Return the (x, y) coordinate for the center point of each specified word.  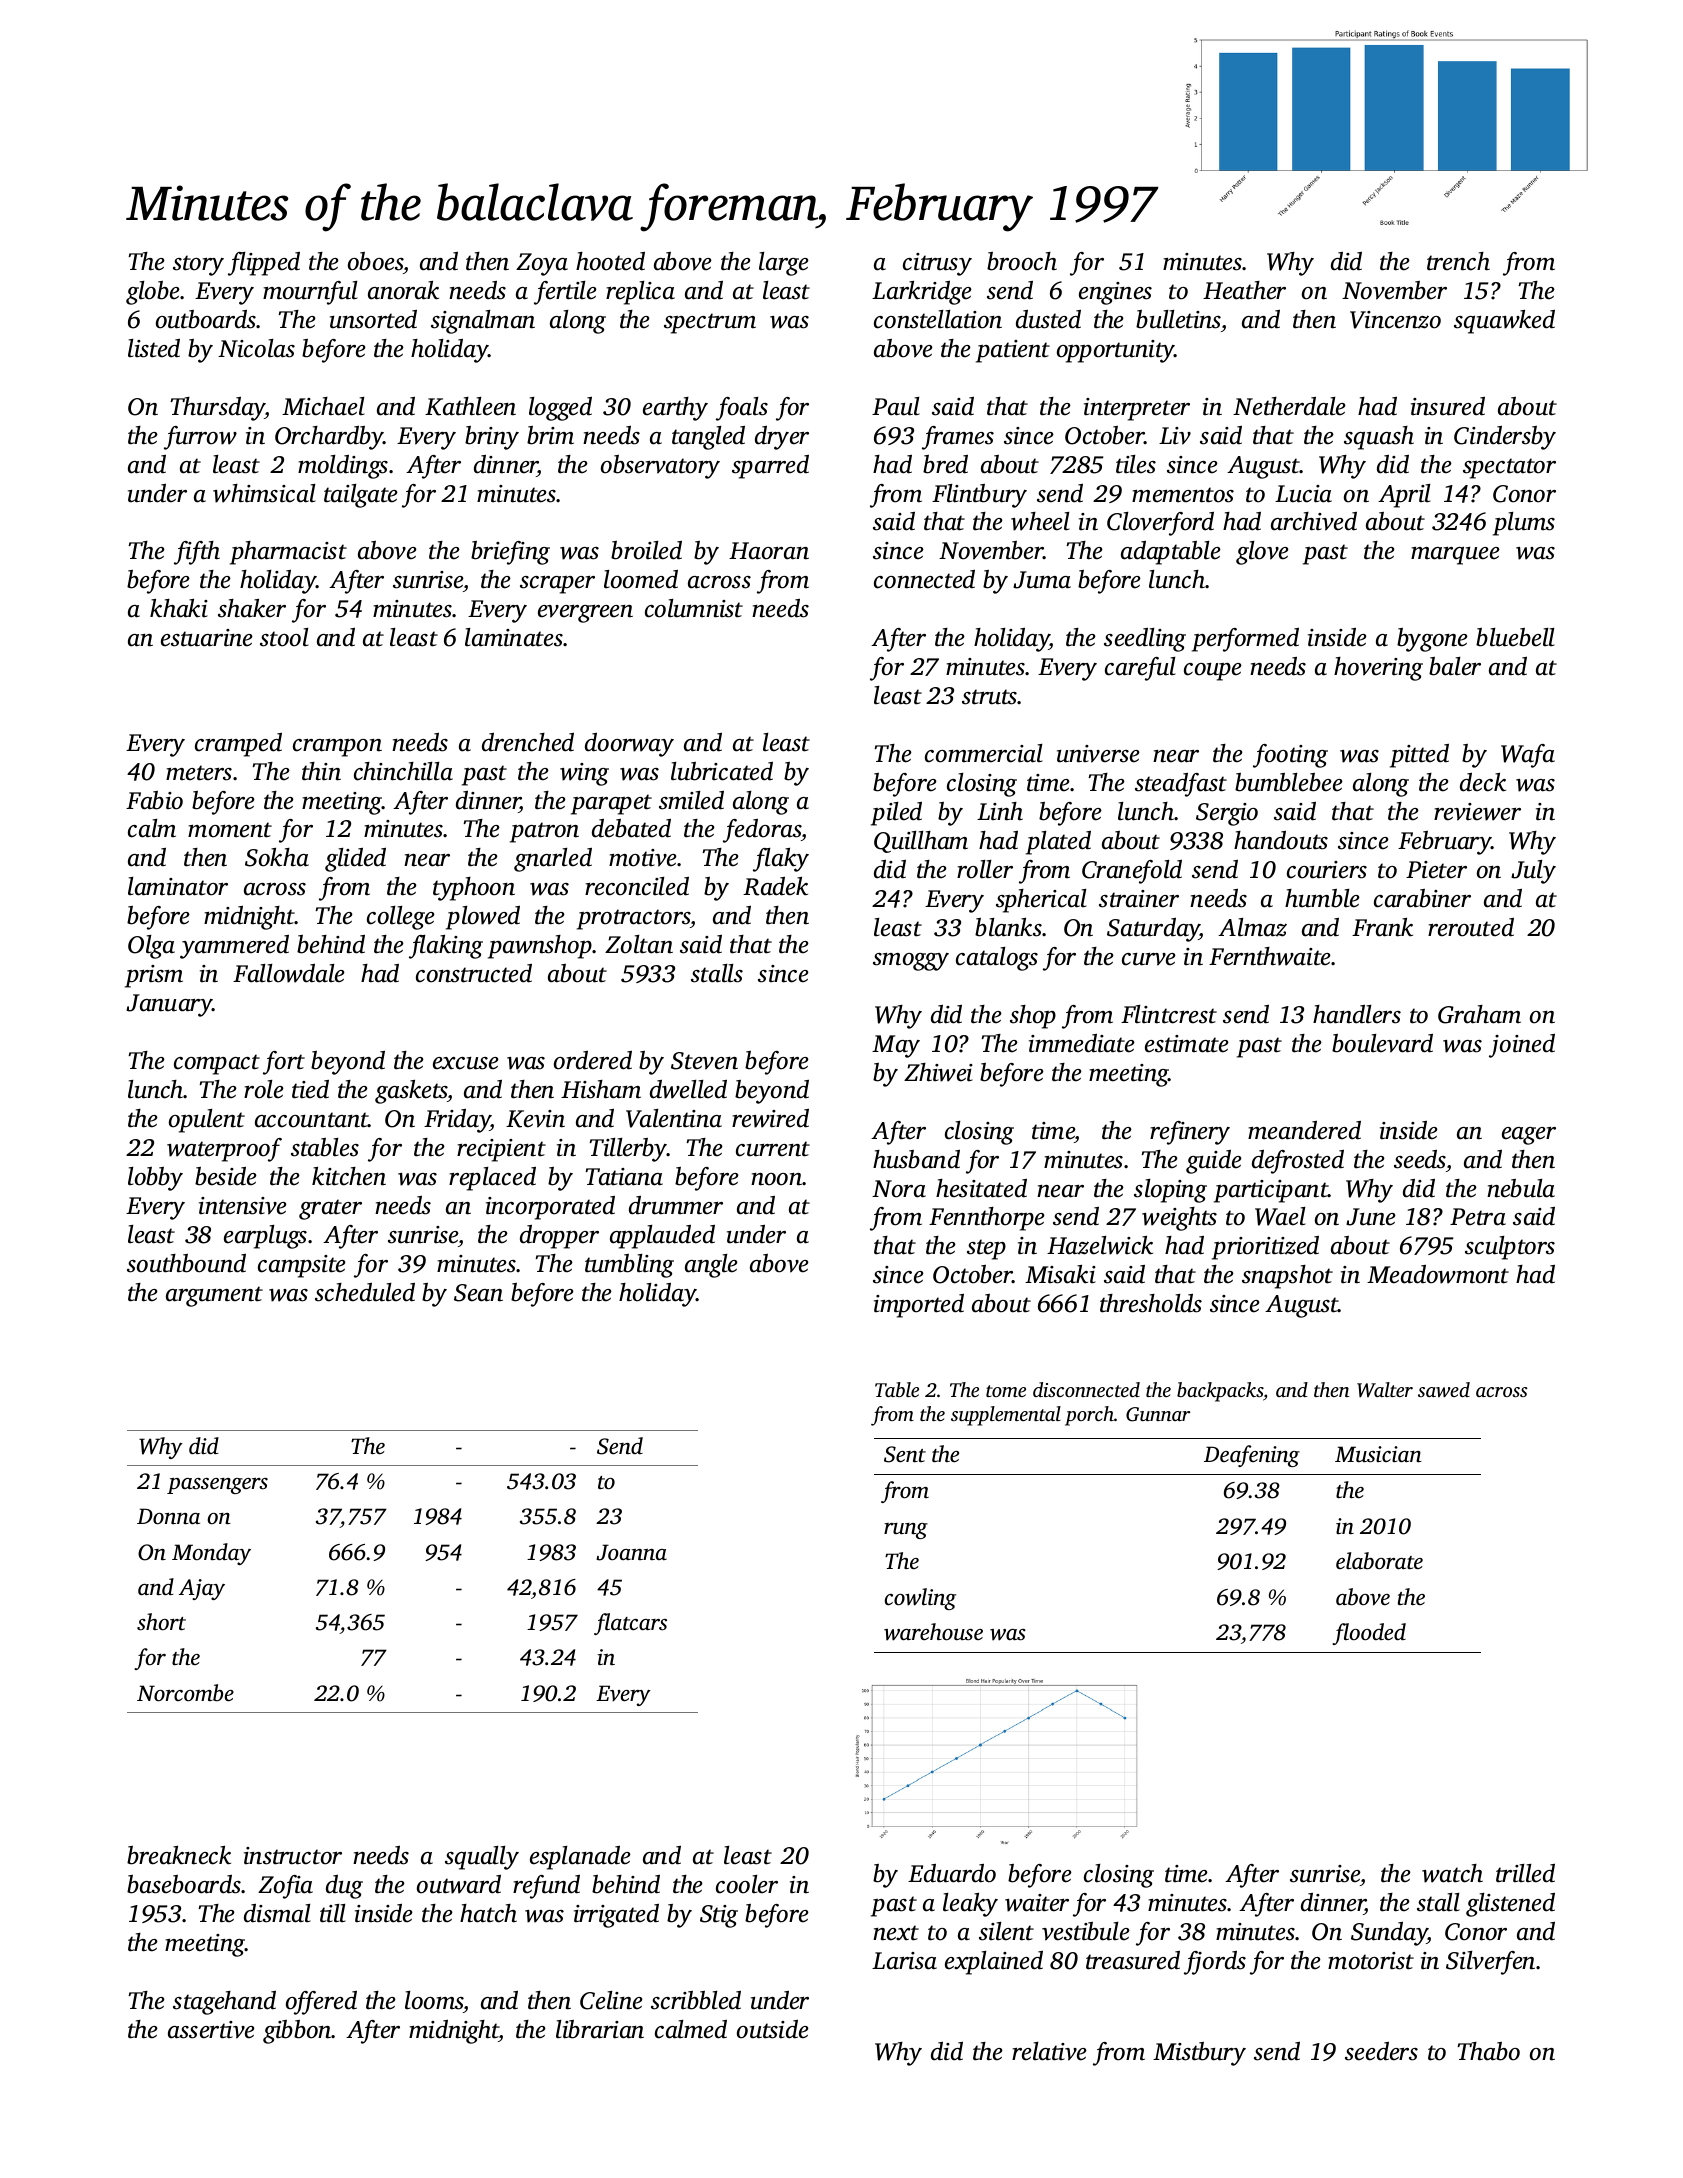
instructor (293, 1856)
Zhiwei (938, 1072)
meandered (1304, 1130)
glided (355, 860)
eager (1529, 1136)
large (784, 264)
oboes (376, 261)
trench (1458, 261)
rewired (770, 1118)
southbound (186, 1263)
